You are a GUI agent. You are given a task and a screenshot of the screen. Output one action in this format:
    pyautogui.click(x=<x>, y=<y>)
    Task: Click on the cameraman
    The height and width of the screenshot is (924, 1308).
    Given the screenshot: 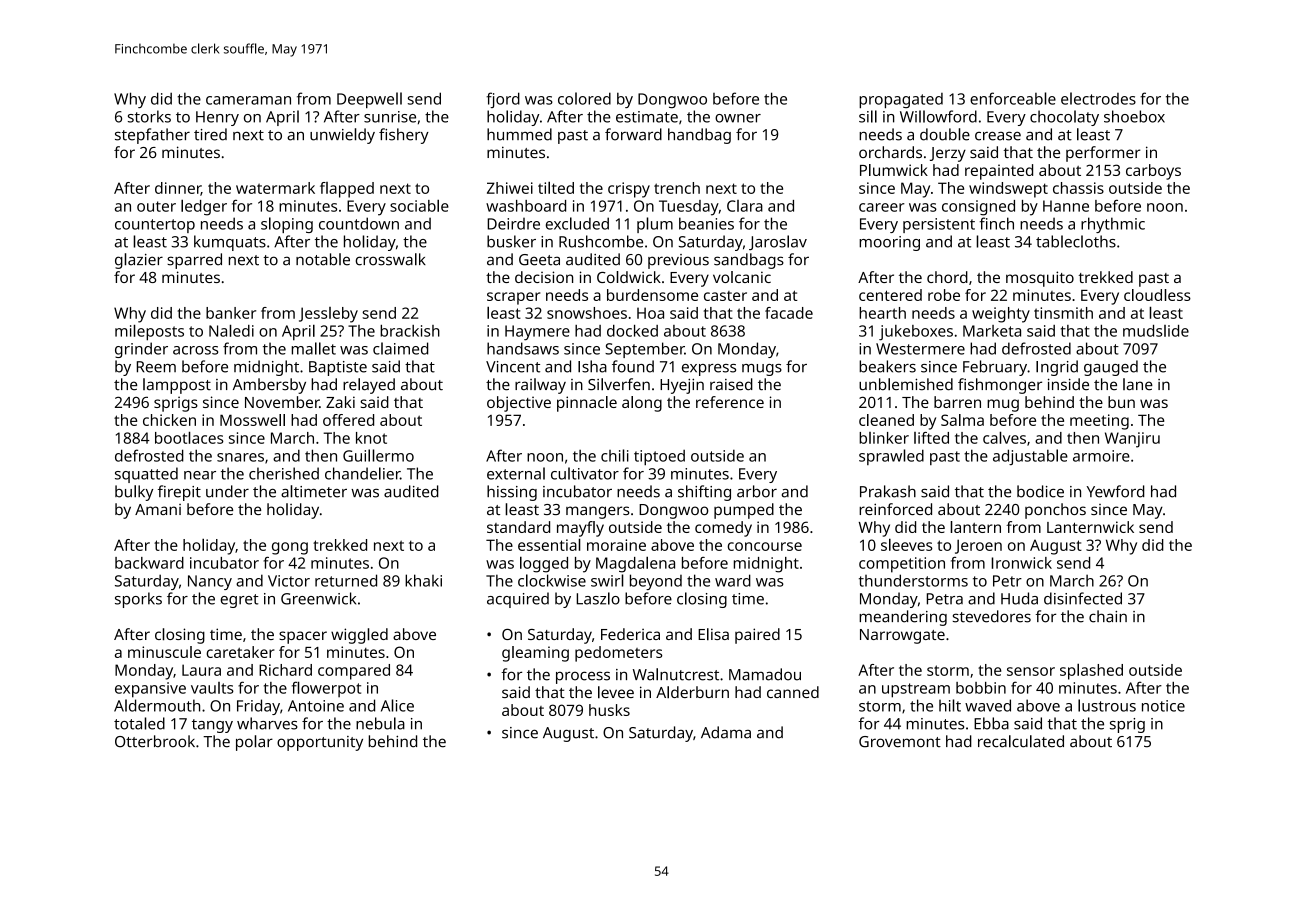 What is the action you would take?
    pyautogui.click(x=248, y=100)
